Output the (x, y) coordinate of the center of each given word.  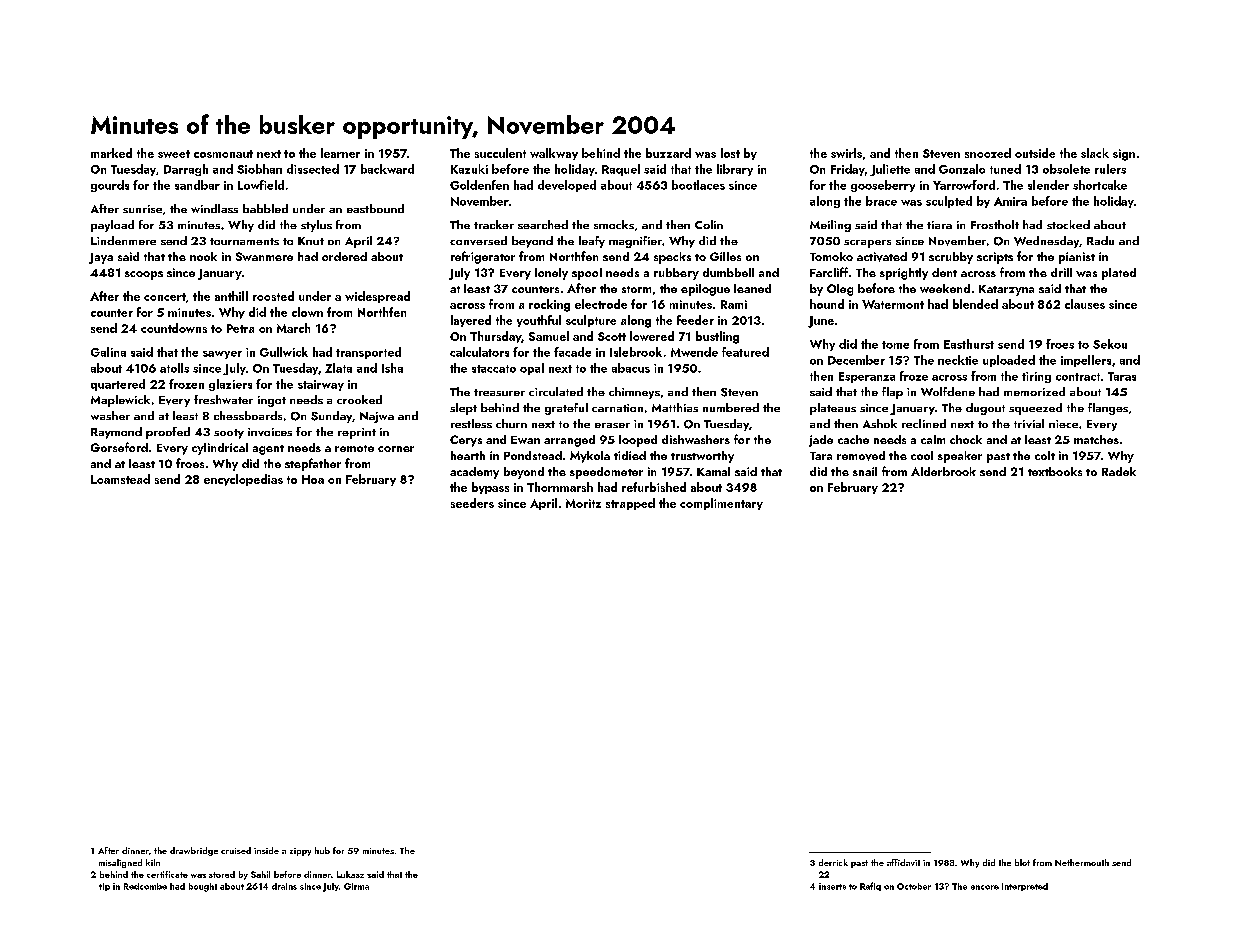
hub (322, 850)
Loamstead (120, 479)
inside (266, 850)
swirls (846, 153)
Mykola (590, 457)
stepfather (313, 464)
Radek (1119, 471)
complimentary (721, 504)
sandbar (197, 185)
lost (730, 153)
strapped (630, 504)
